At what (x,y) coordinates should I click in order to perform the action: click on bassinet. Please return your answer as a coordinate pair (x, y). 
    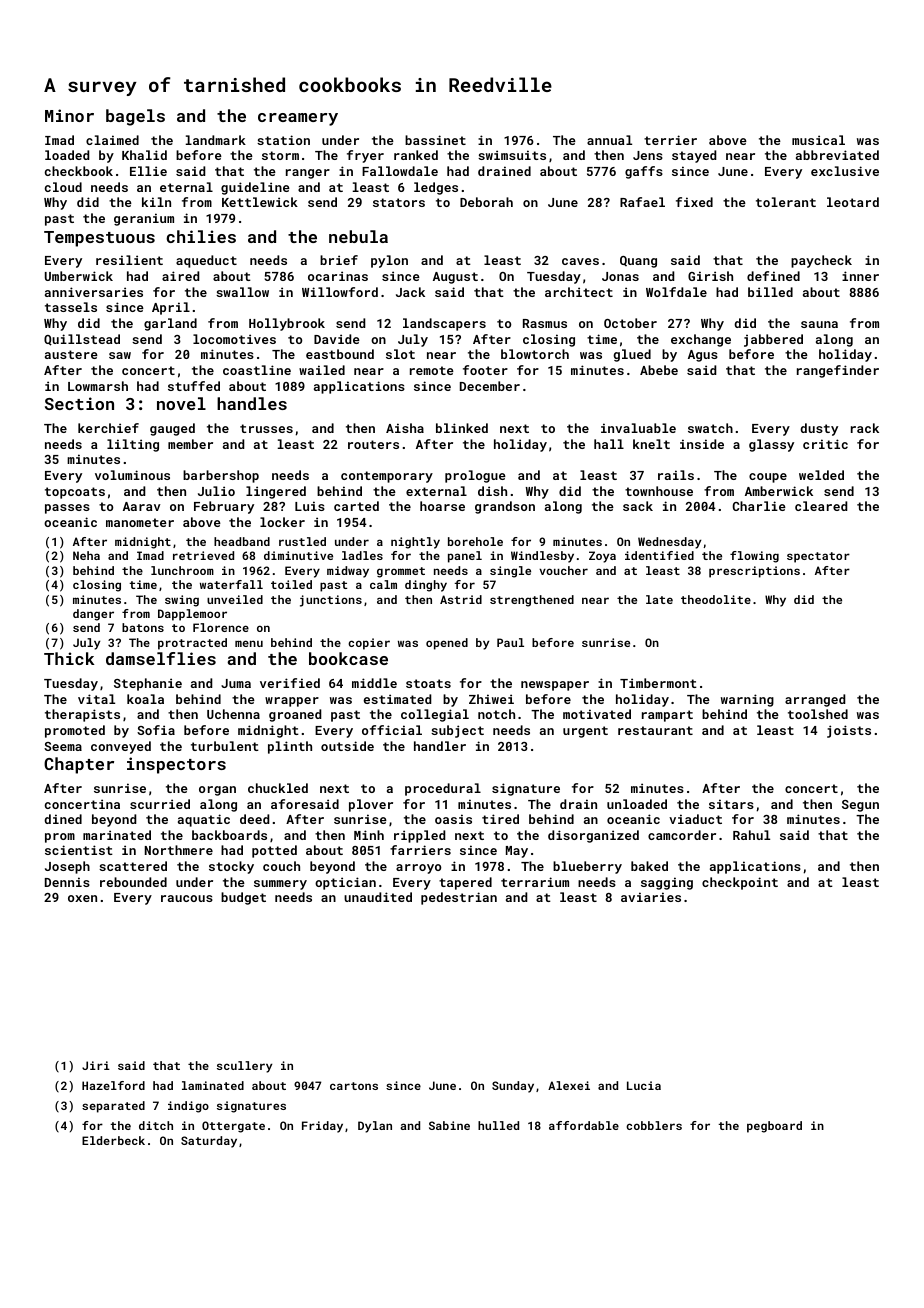
    Looking at the image, I should click on (435, 140).
